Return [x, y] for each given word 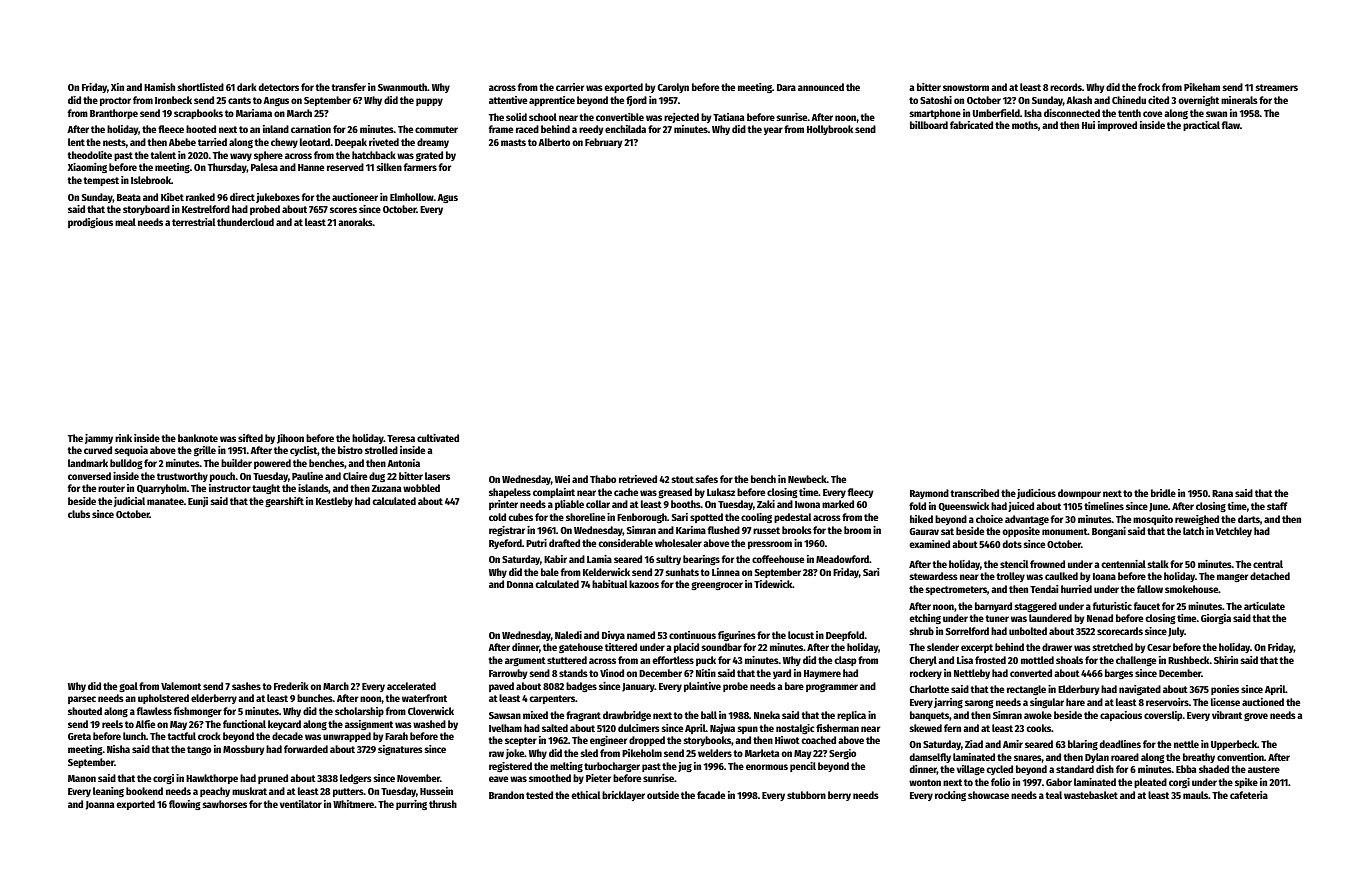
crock [209, 736]
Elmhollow [412, 197]
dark [247, 87]
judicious [1036, 494]
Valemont [181, 686]
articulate [1264, 606]
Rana [1222, 493]
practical [1201, 126]
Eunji [198, 502]
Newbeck [807, 479]
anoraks [355, 222]
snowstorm [966, 87]
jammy [99, 439]
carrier [570, 87]
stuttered [567, 660]
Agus [447, 198]
